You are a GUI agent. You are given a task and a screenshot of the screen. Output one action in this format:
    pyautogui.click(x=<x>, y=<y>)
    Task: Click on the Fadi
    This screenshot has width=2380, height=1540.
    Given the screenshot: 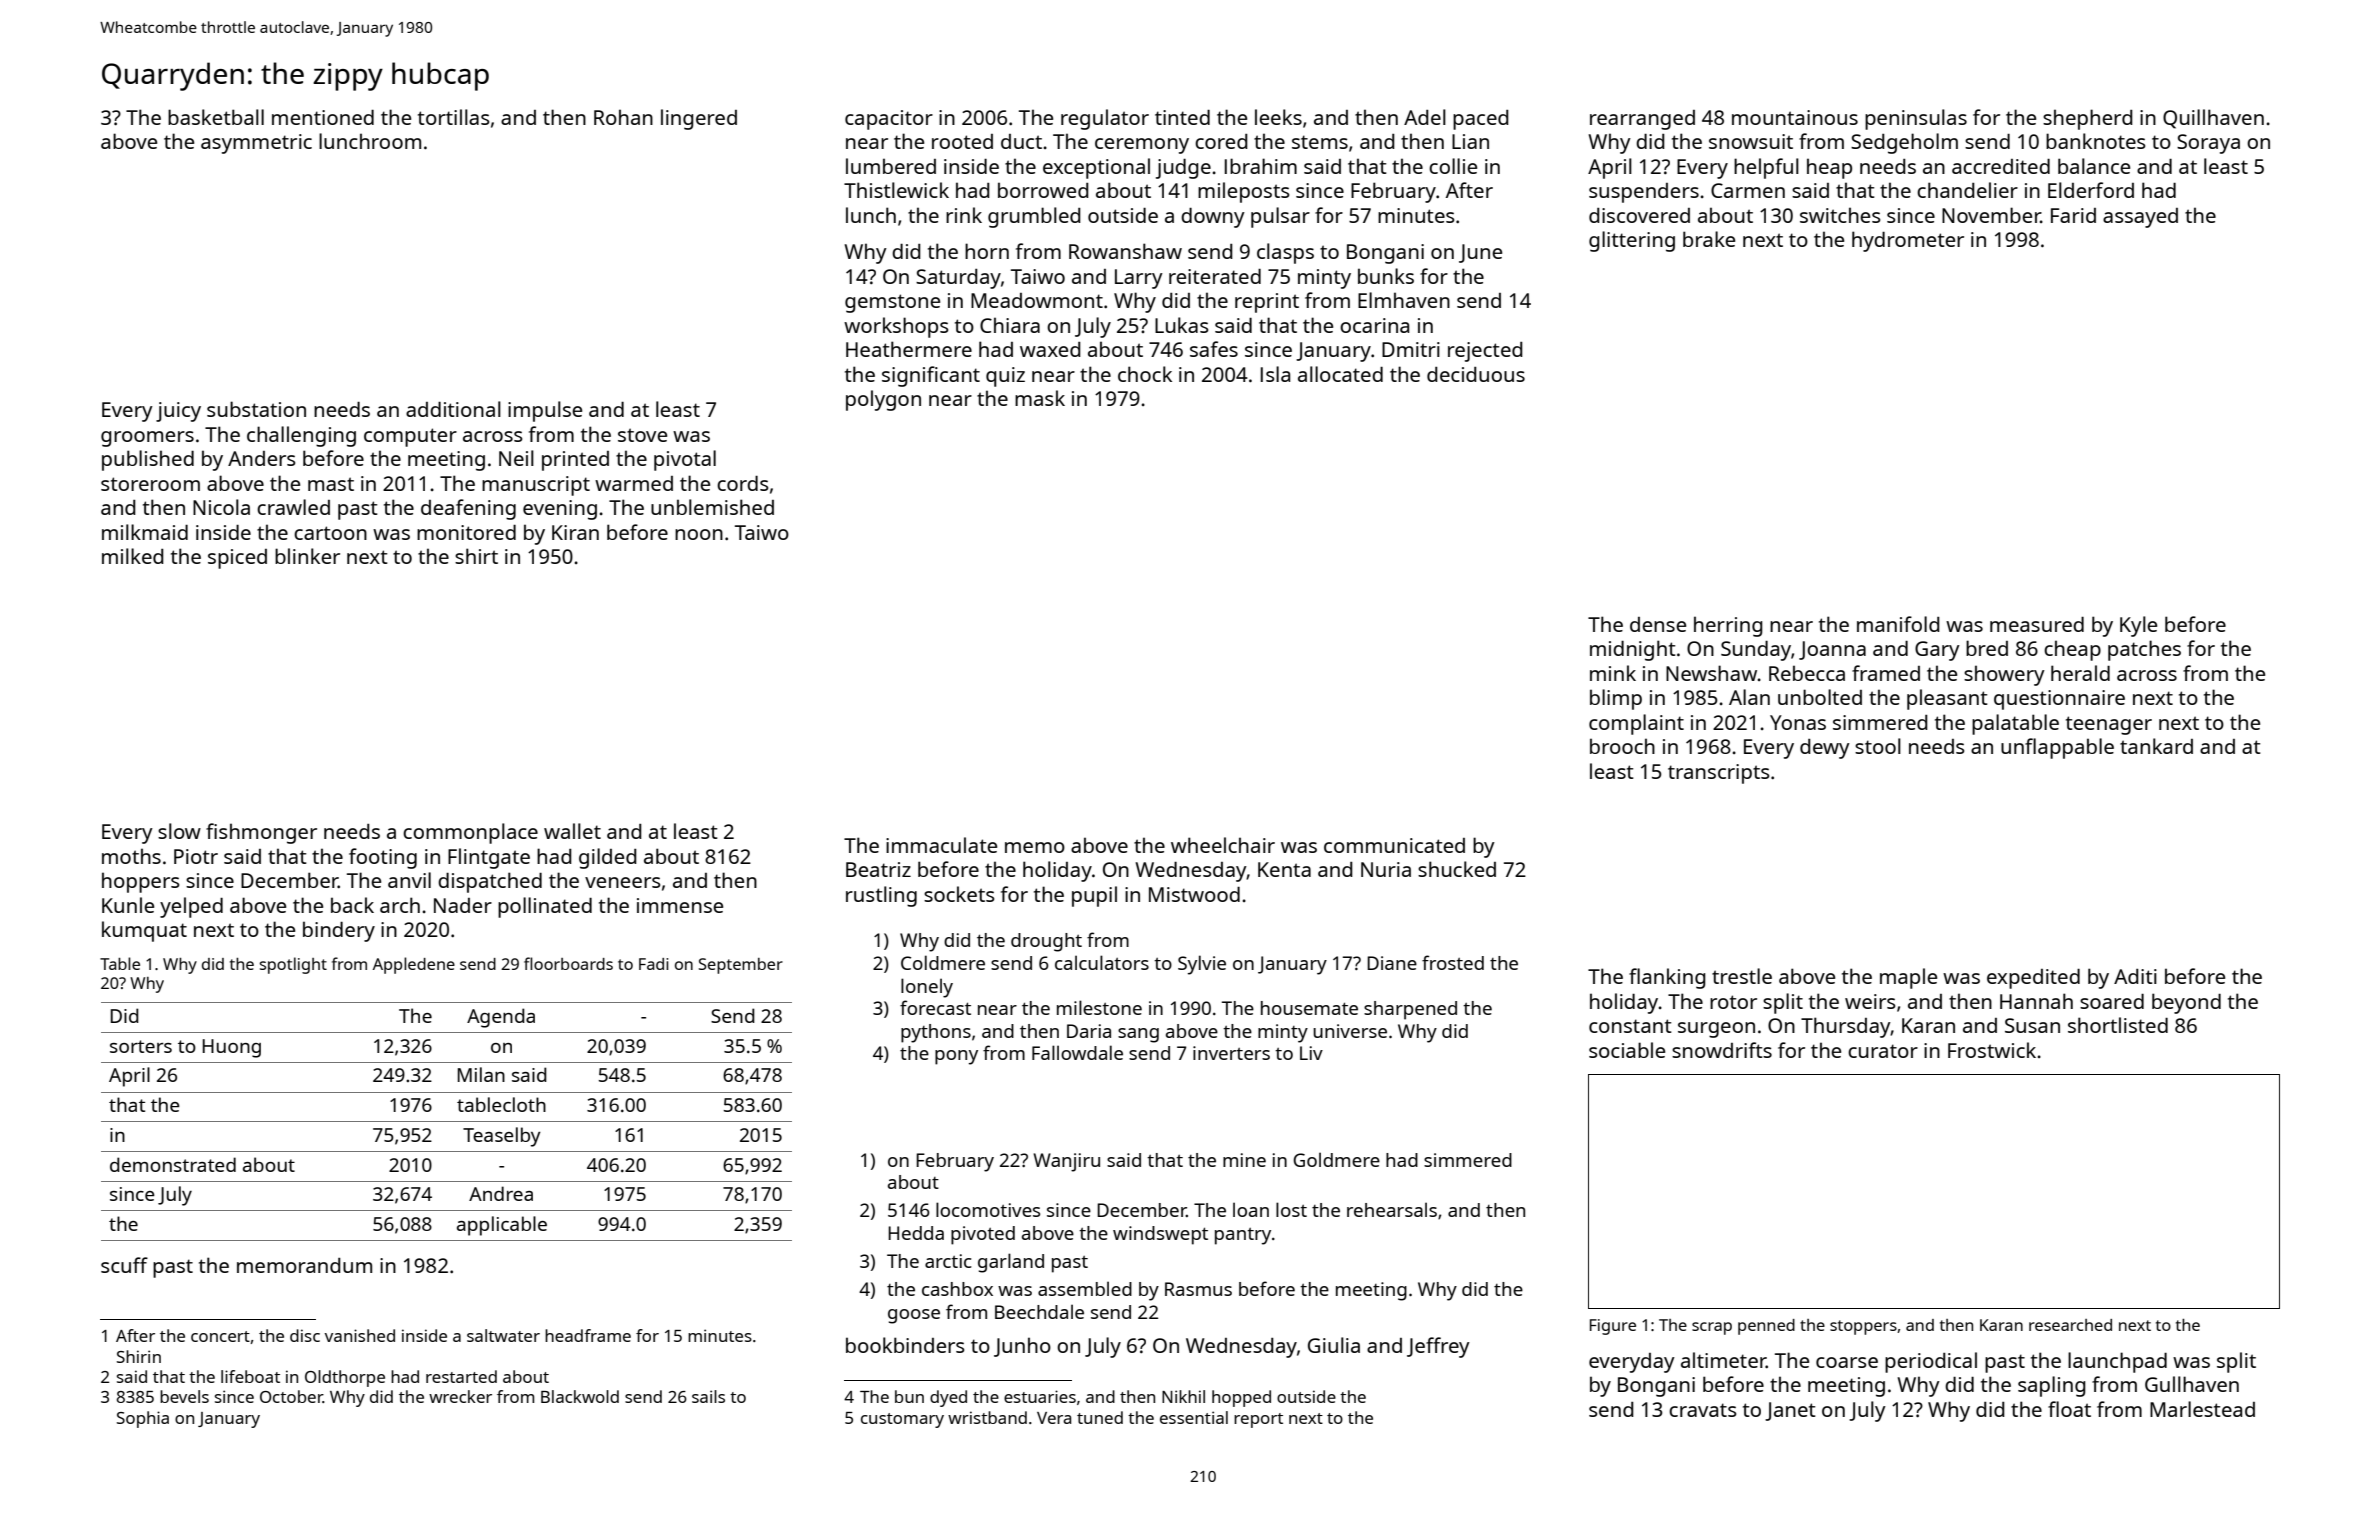 What is the action you would take?
    pyautogui.click(x=654, y=964)
